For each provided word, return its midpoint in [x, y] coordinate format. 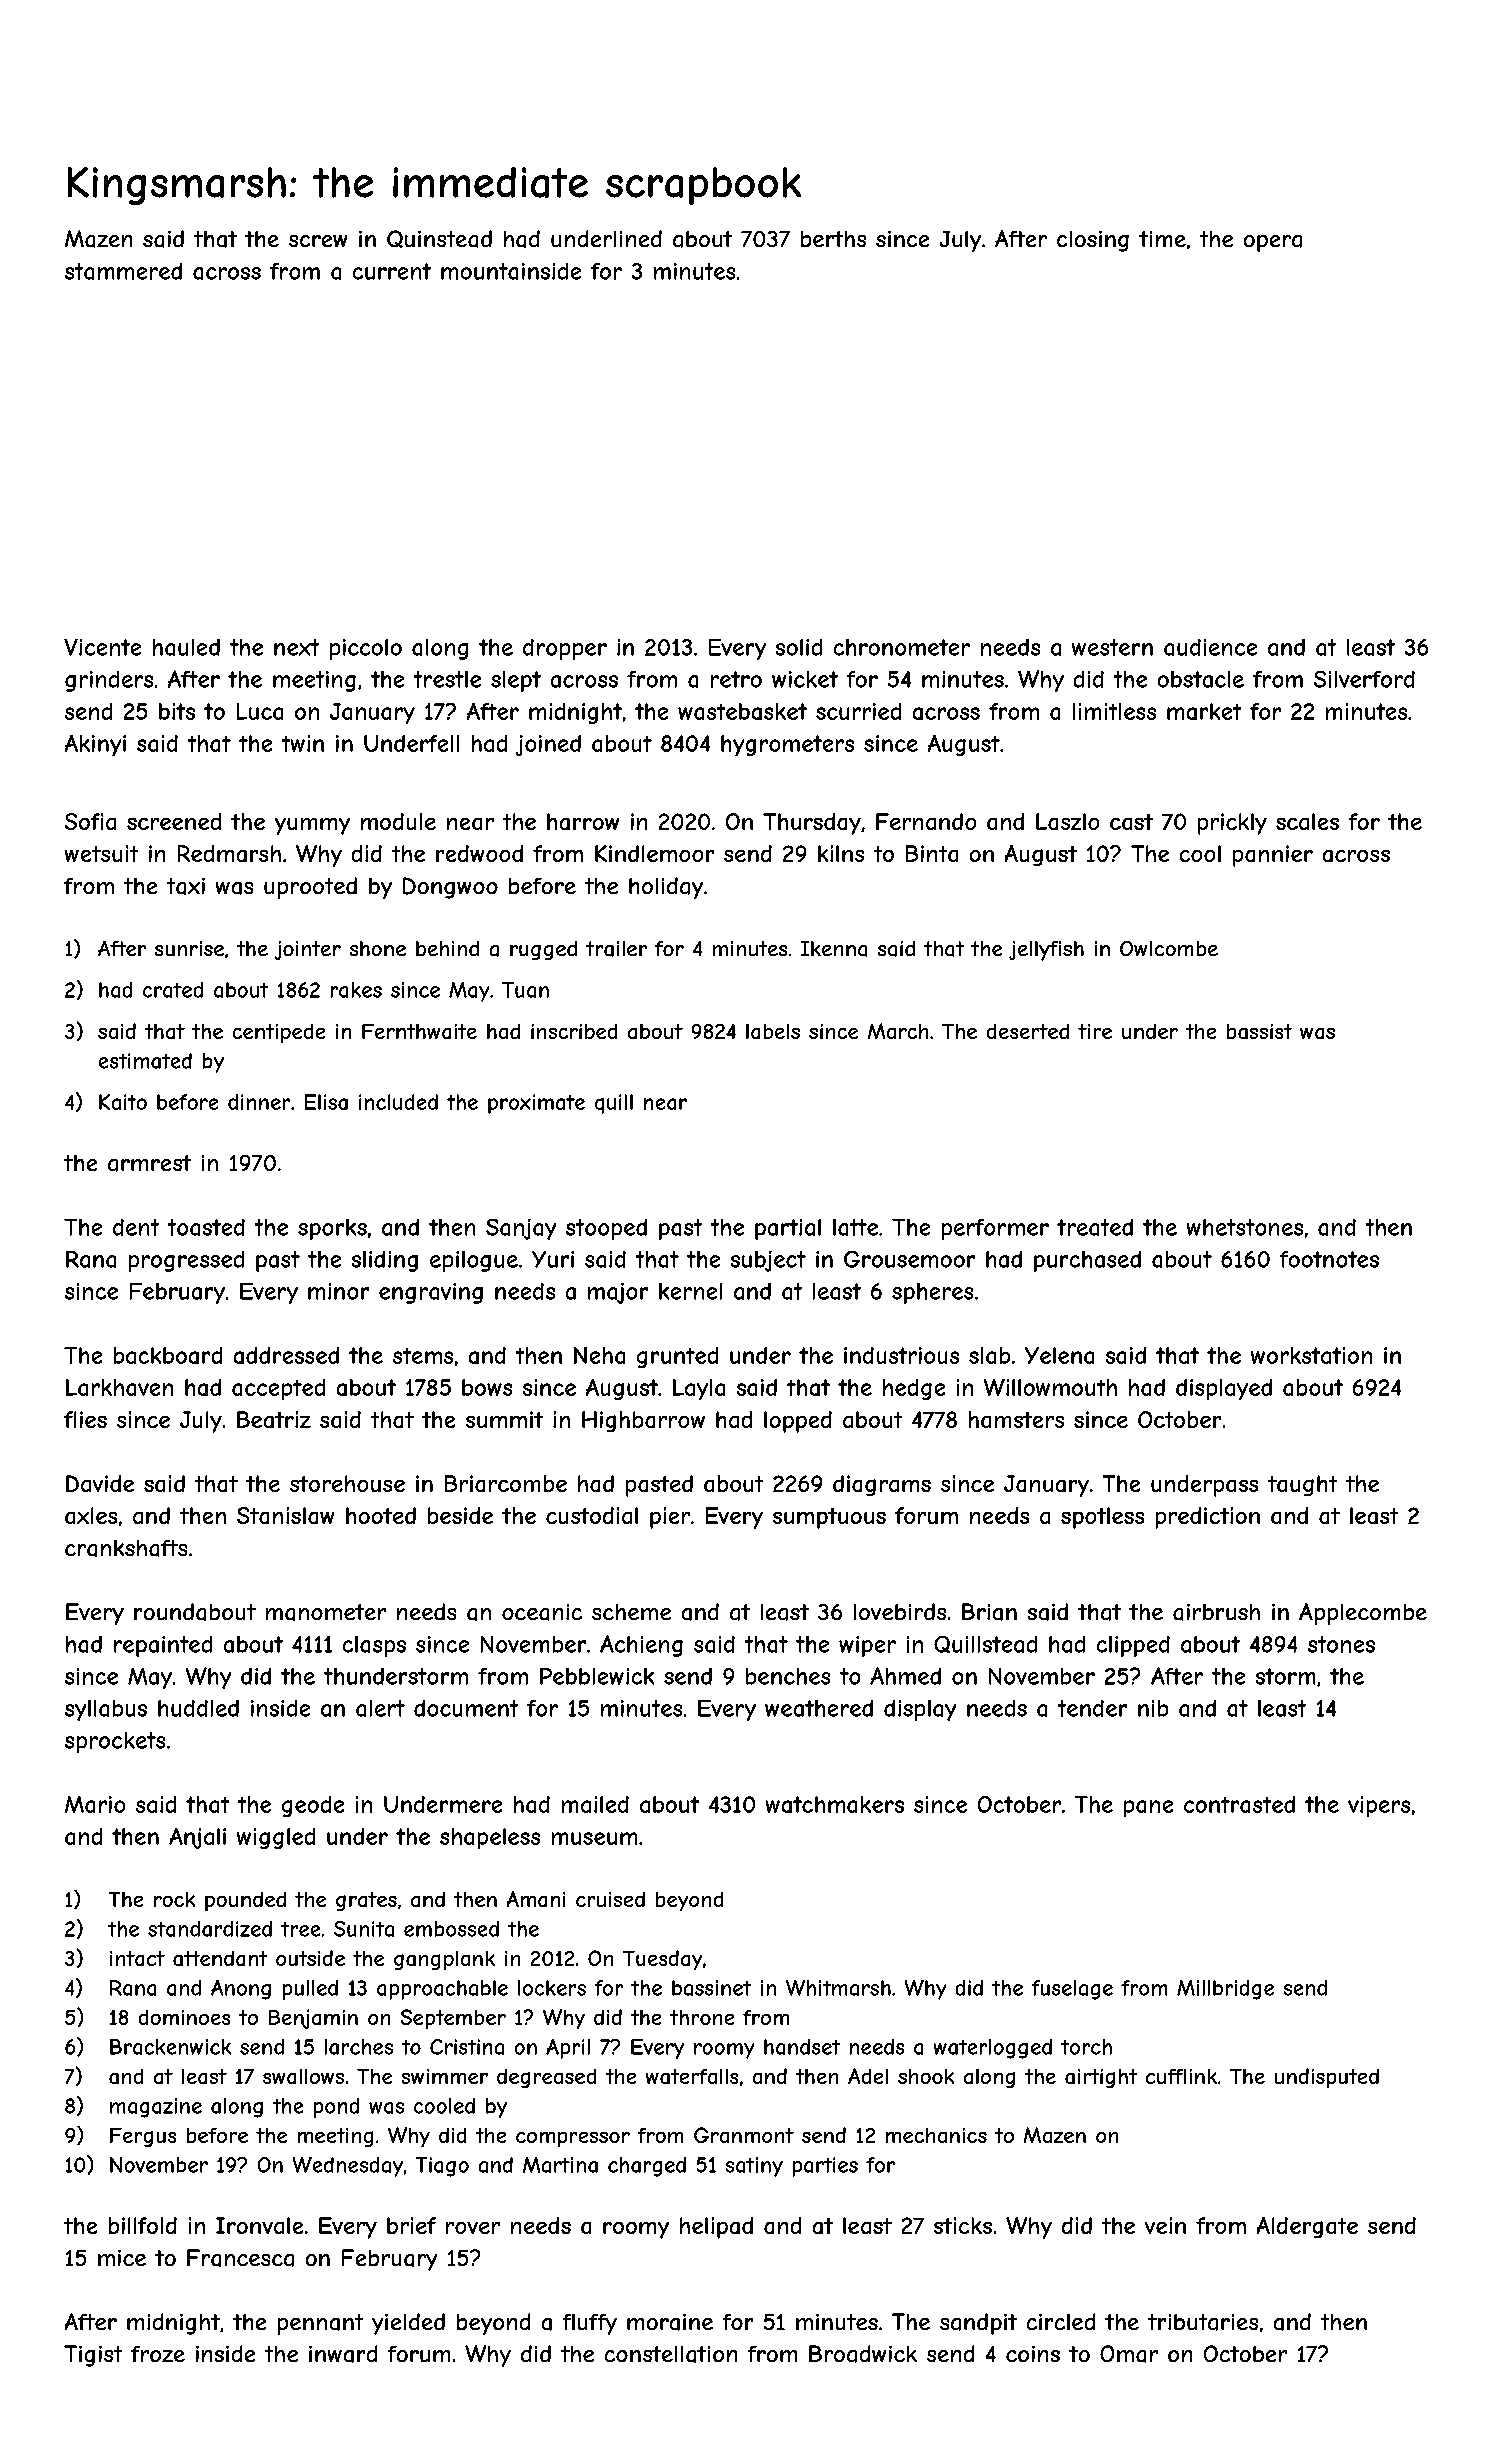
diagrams [882, 1485]
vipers [1379, 1806]
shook [926, 2076]
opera [1273, 243]
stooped [606, 1229]
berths [833, 239]
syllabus [106, 1710]
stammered [123, 271]
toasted [206, 1227]
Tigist [93, 2356]
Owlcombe [1169, 948]
